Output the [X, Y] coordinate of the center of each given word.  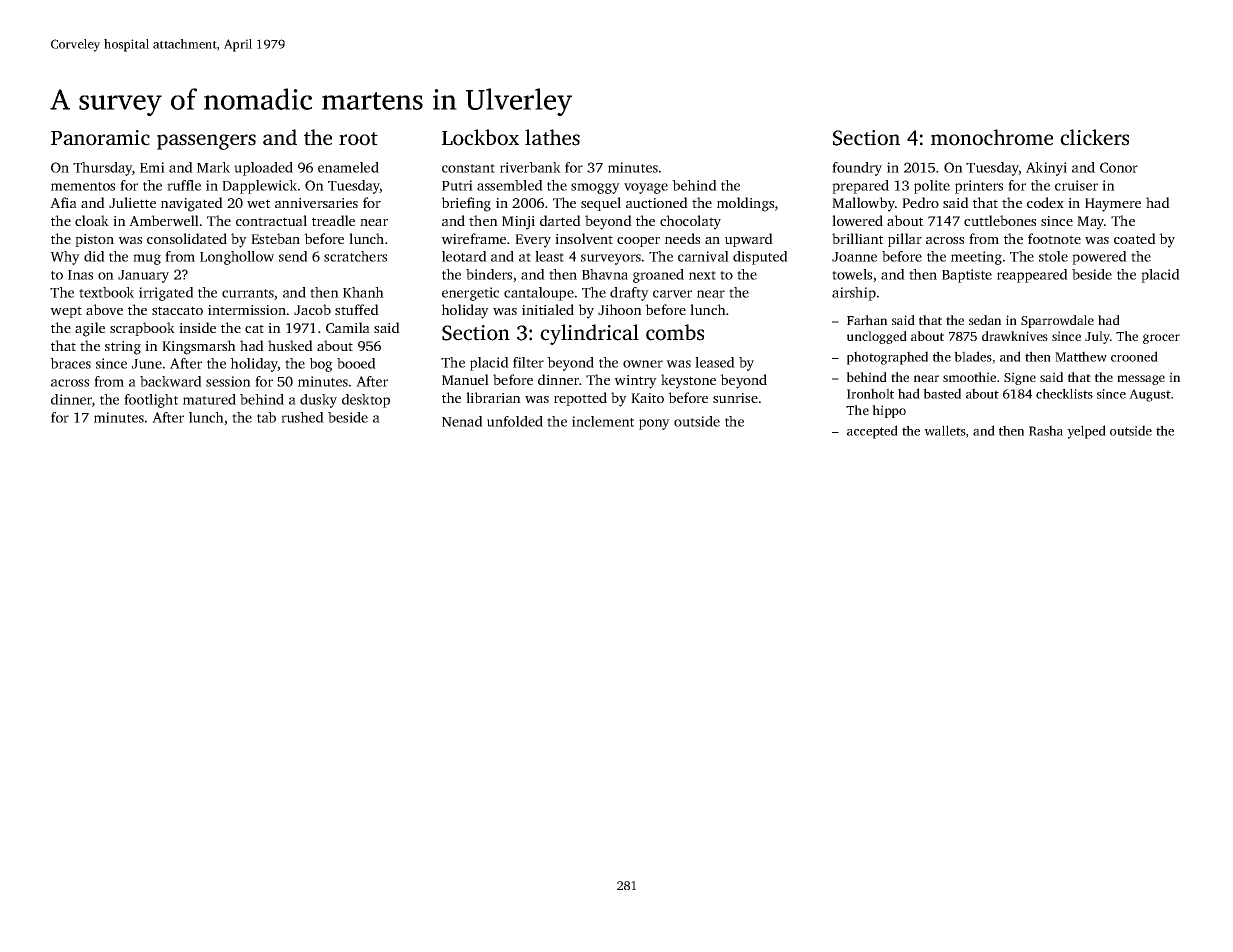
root [358, 139]
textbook [106, 292]
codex [1045, 202]
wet [259, 203]
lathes [552, 137]
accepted [872, 432]
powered [1099, 258]
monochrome [992, 137]
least [549, 256]
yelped [1086, 432]
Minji [518, 223]
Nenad [462, 421]
